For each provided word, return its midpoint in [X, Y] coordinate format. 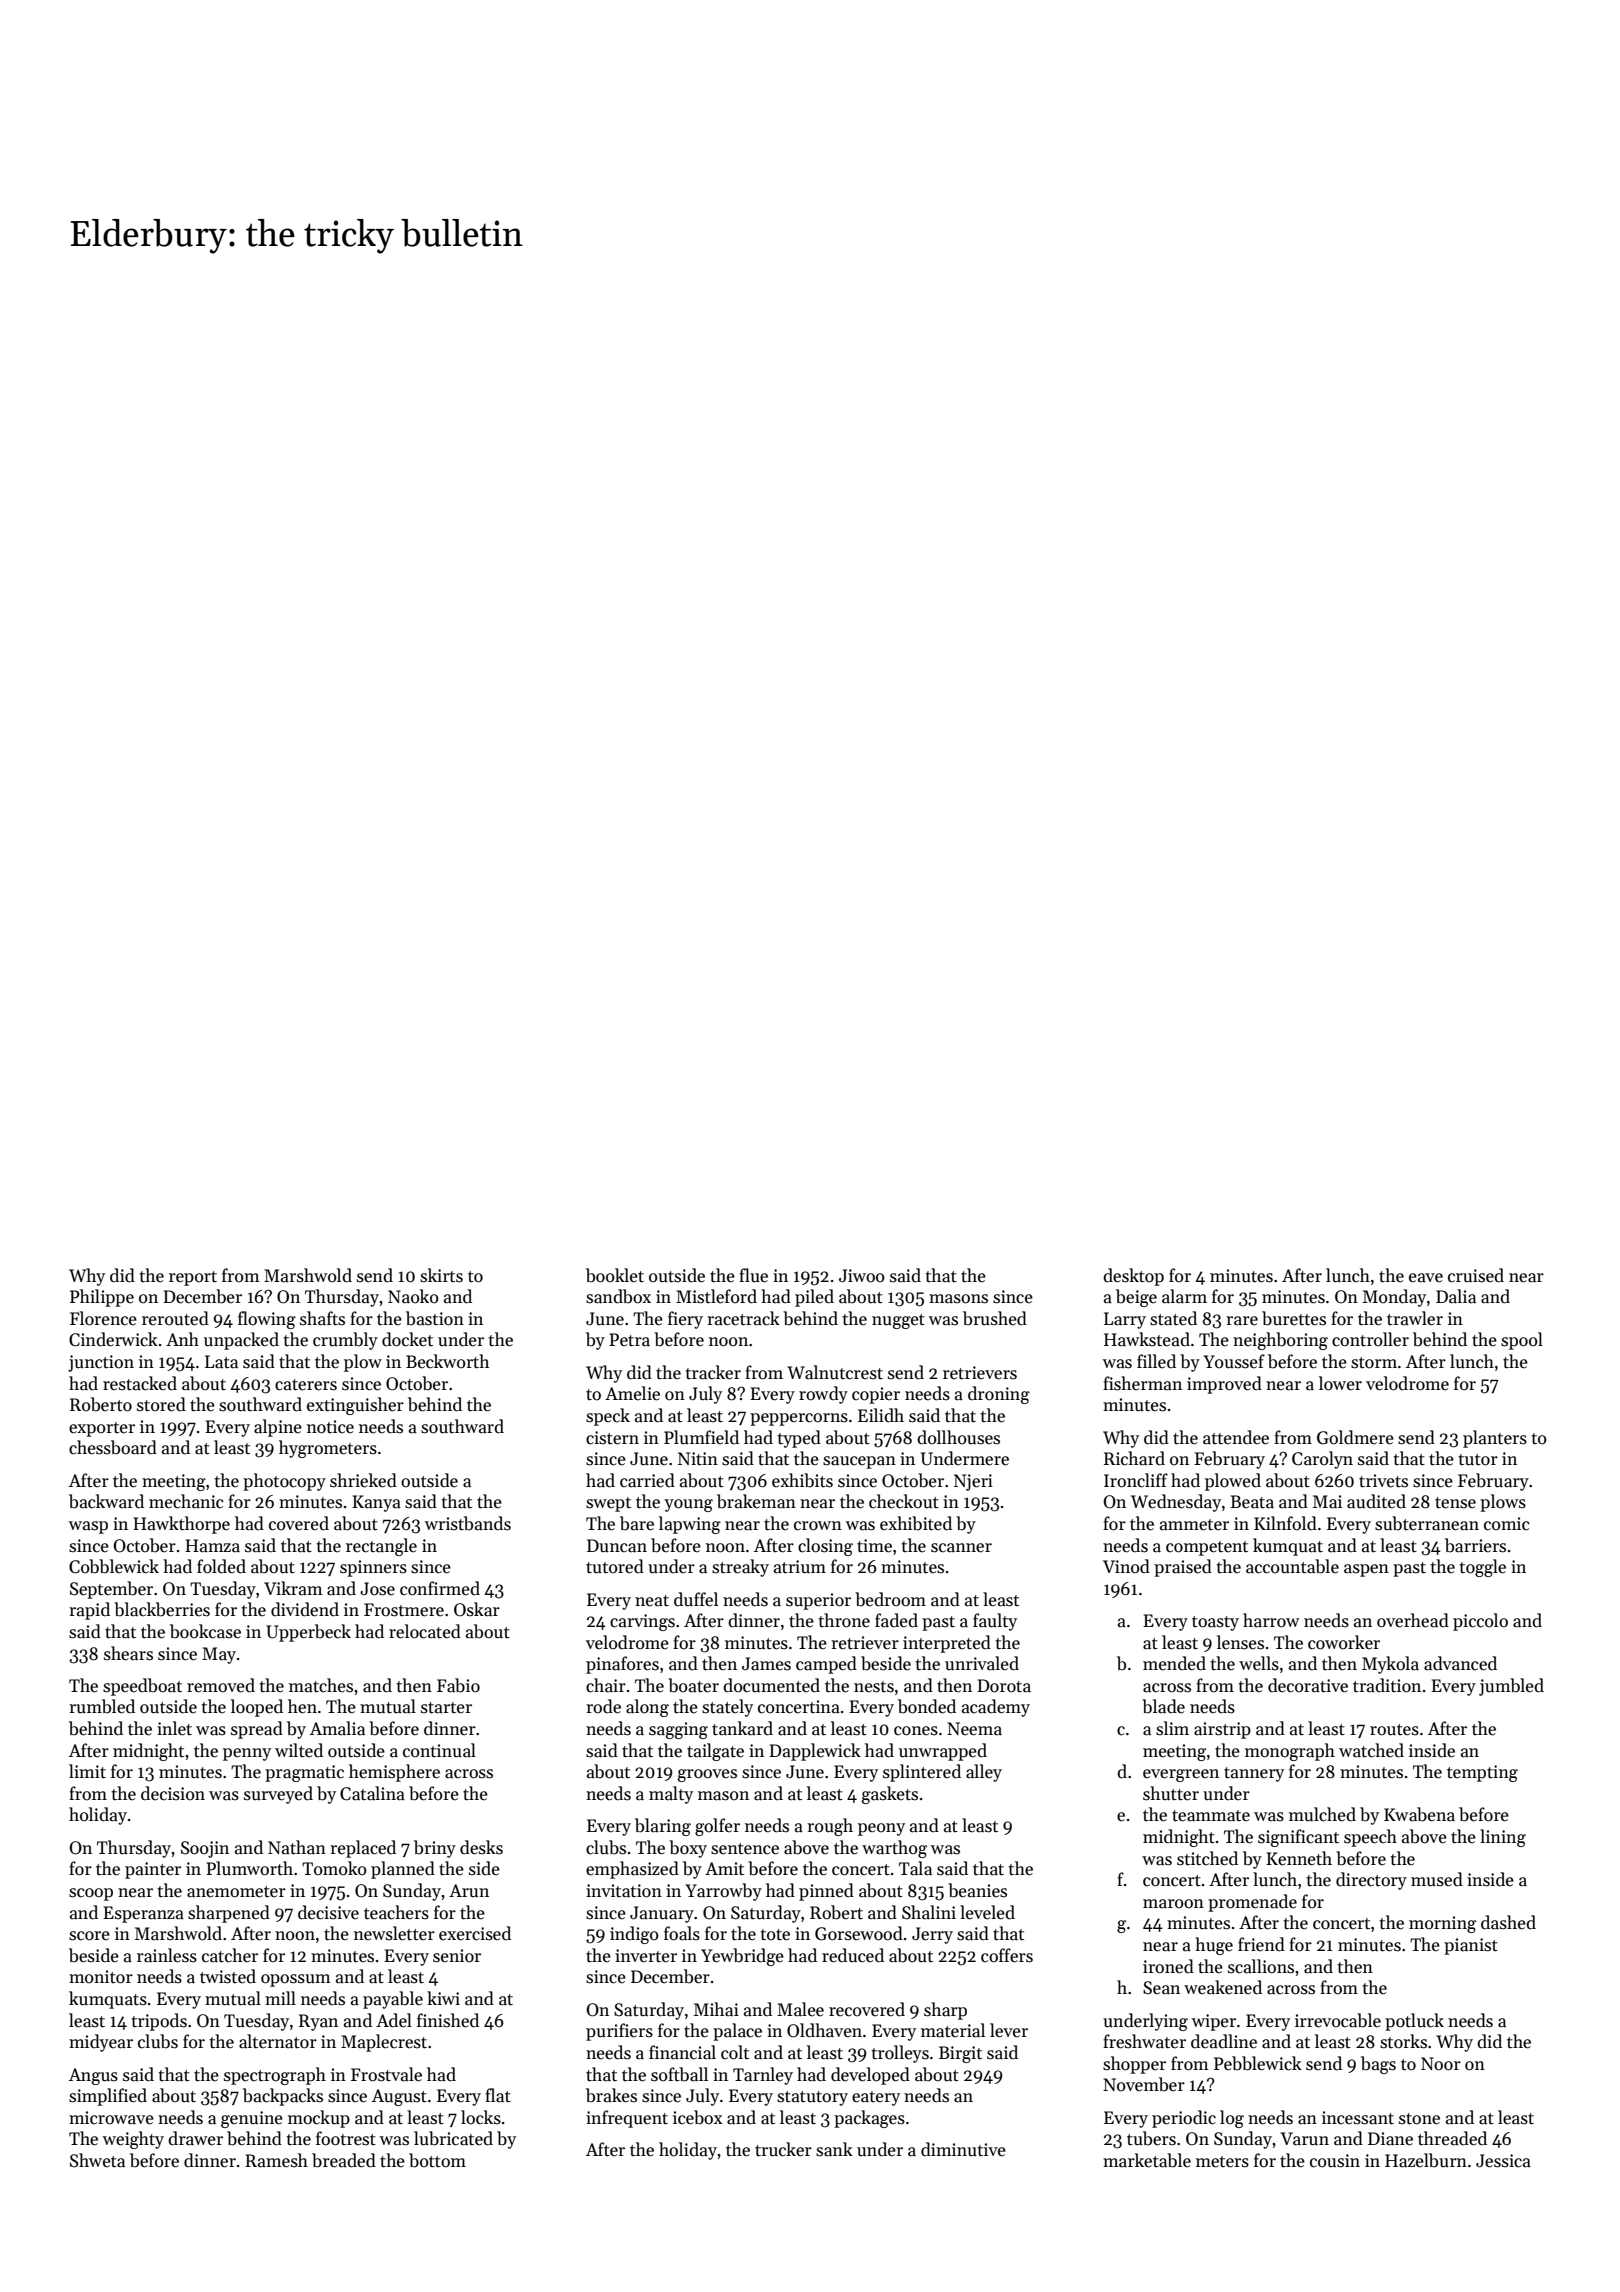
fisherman [1142, 1383]
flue [753, 1275]
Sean [1161, 1988]
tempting [1482, 1773]
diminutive [963, 2149]
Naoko [413, 1296]
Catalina [372, 1793]
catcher [230, 1955]
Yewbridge [742, 1957]
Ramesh [276, 2160]
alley [984, 1773]
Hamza [212, 1546]
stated [1173, 1318]
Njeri [973, 1482]
